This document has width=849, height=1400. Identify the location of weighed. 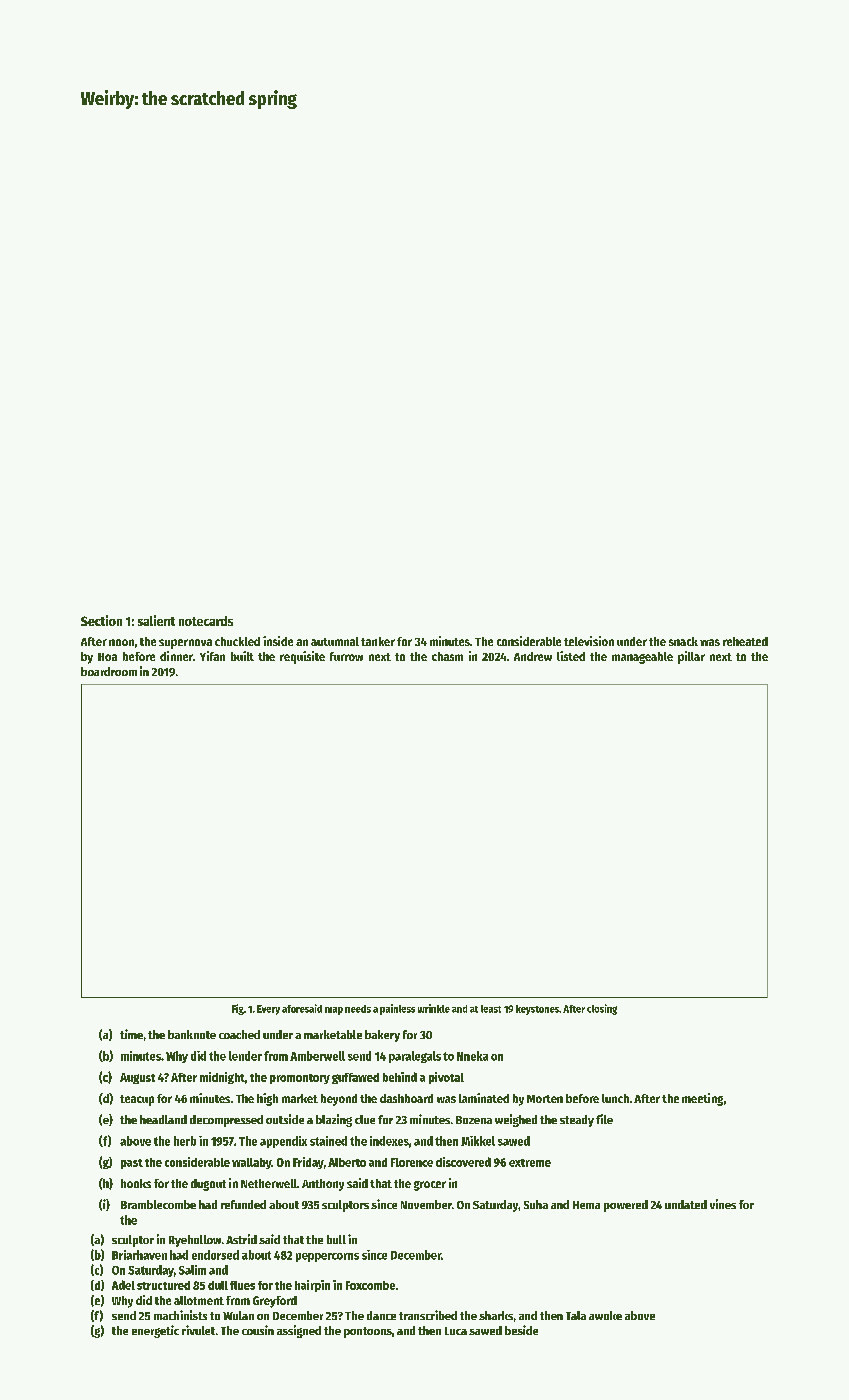
(516, 1120).
